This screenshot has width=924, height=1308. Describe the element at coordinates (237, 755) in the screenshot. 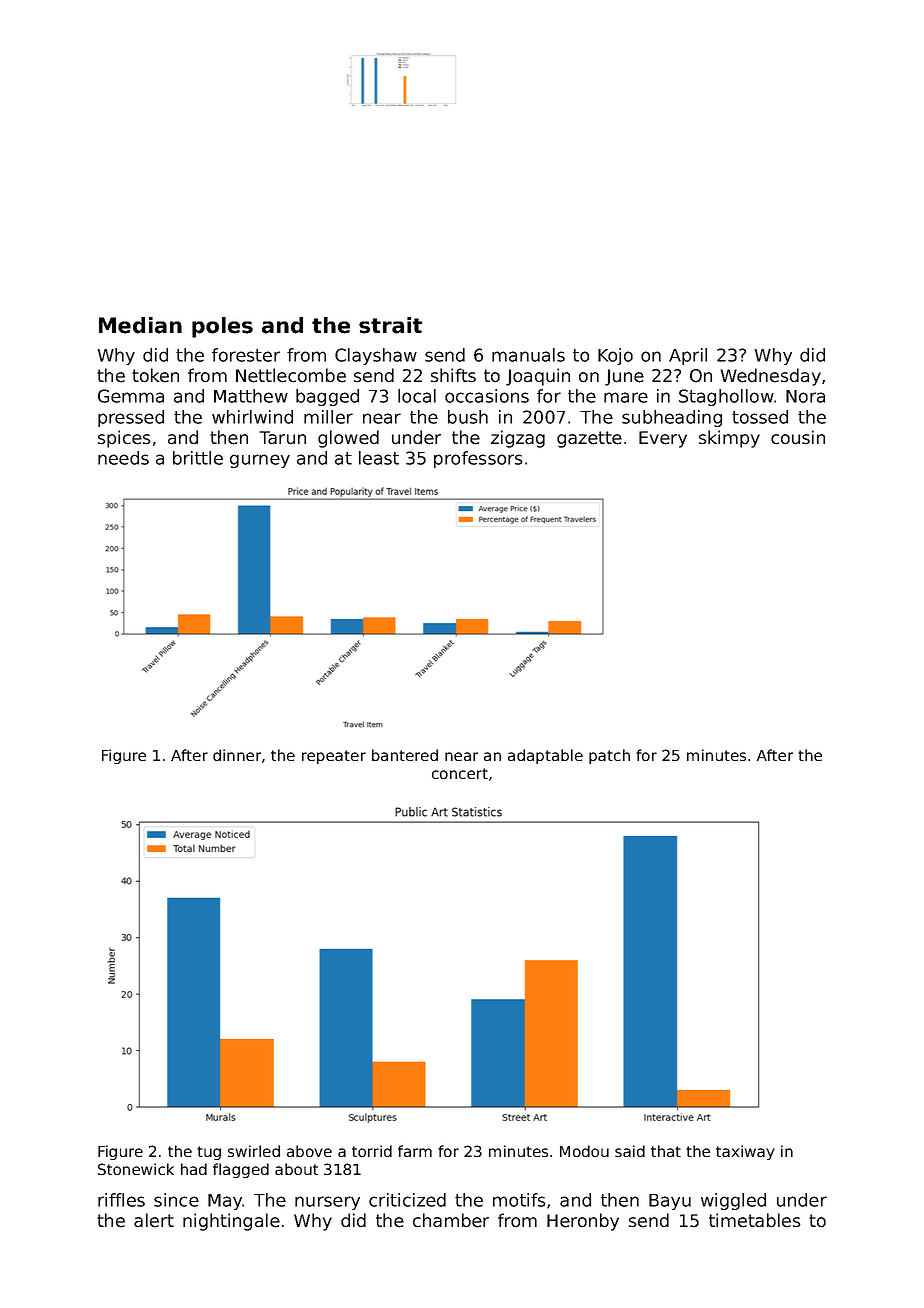

I see `dinner` at that location.
